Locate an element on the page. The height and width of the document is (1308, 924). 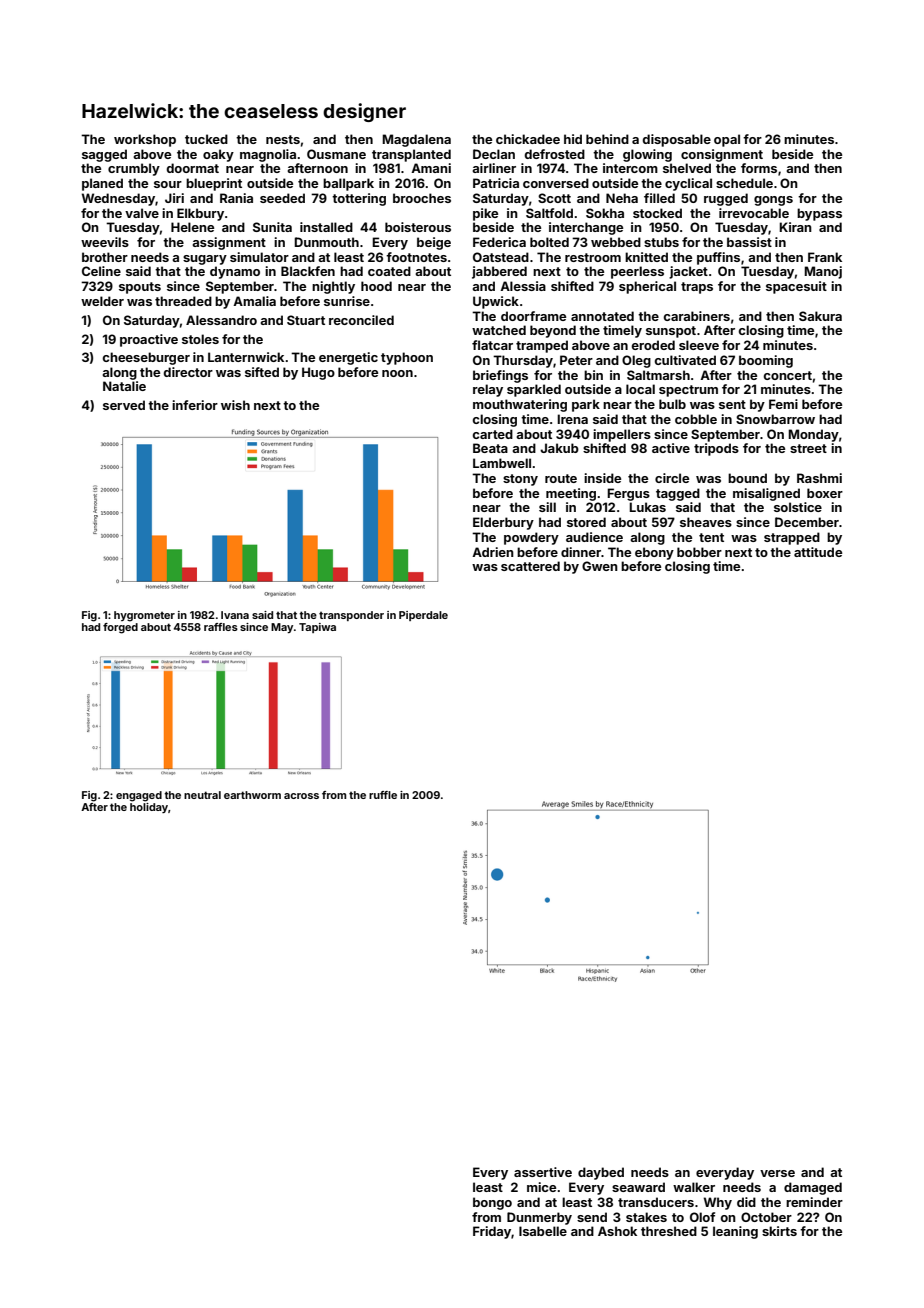
Tapiwa is located at coordinates (317, 628).
